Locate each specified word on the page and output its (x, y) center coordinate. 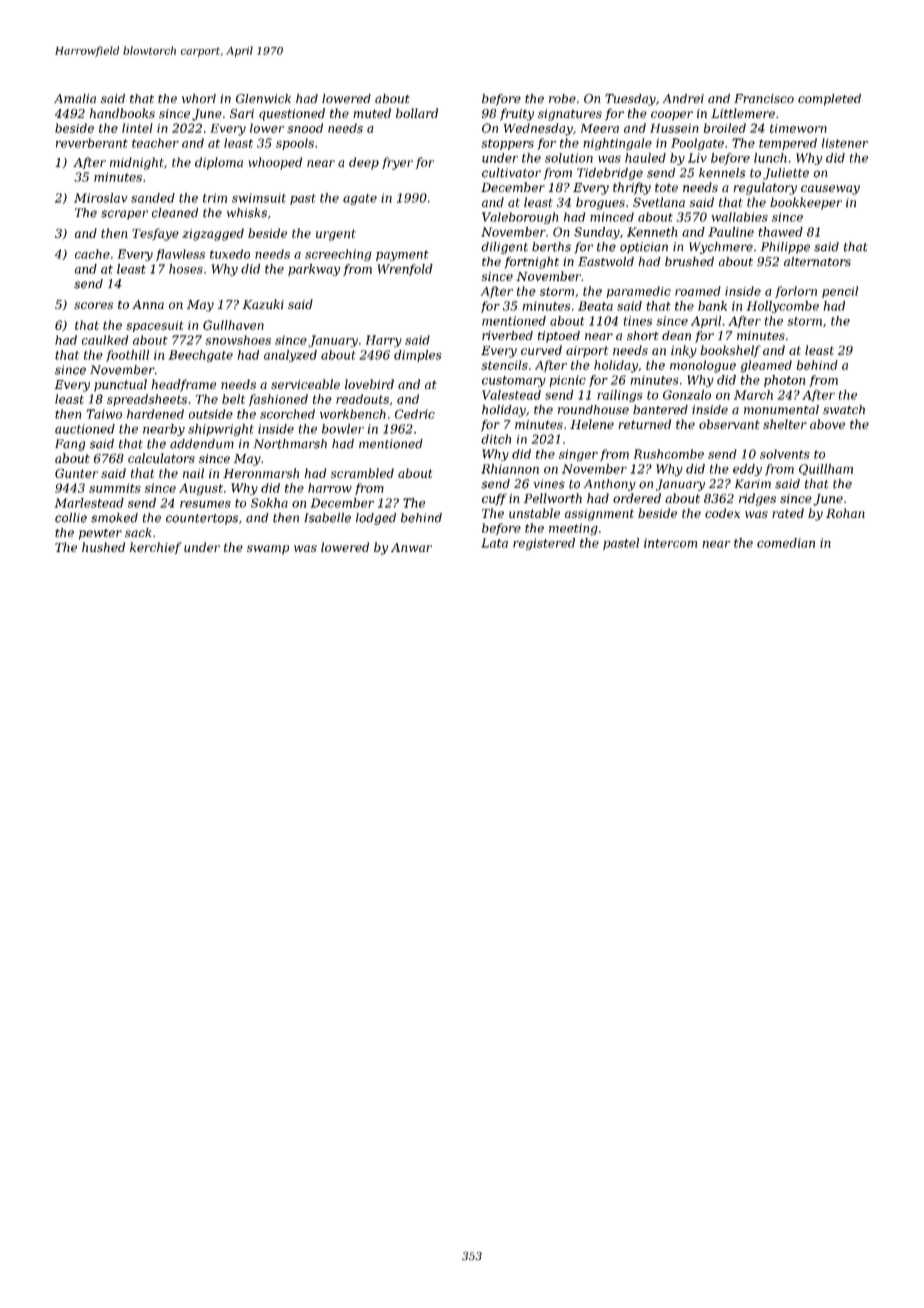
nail (193, 473)
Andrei (683, 98)
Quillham (826, 469)
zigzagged (213, 234)
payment (402, 255)
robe (562, 98)
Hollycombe (783, 307)
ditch (496, 439)
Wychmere (721, 248)
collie (71, 518)
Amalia (75, 98)
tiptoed (559, 337)
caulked (105, 340)
